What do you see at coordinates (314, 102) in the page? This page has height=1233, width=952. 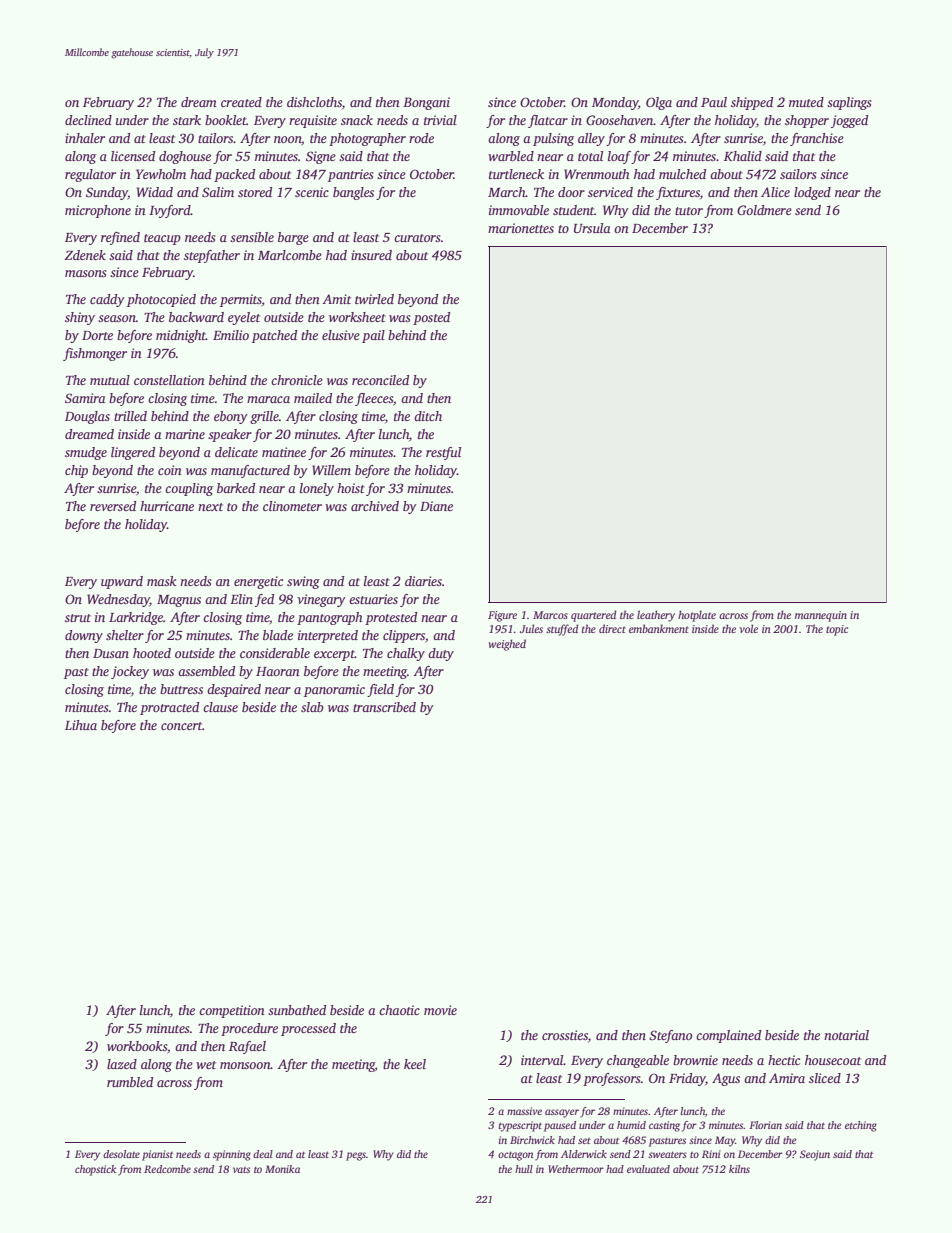 I see `dishcloths` at bounding box center [314, 102].
